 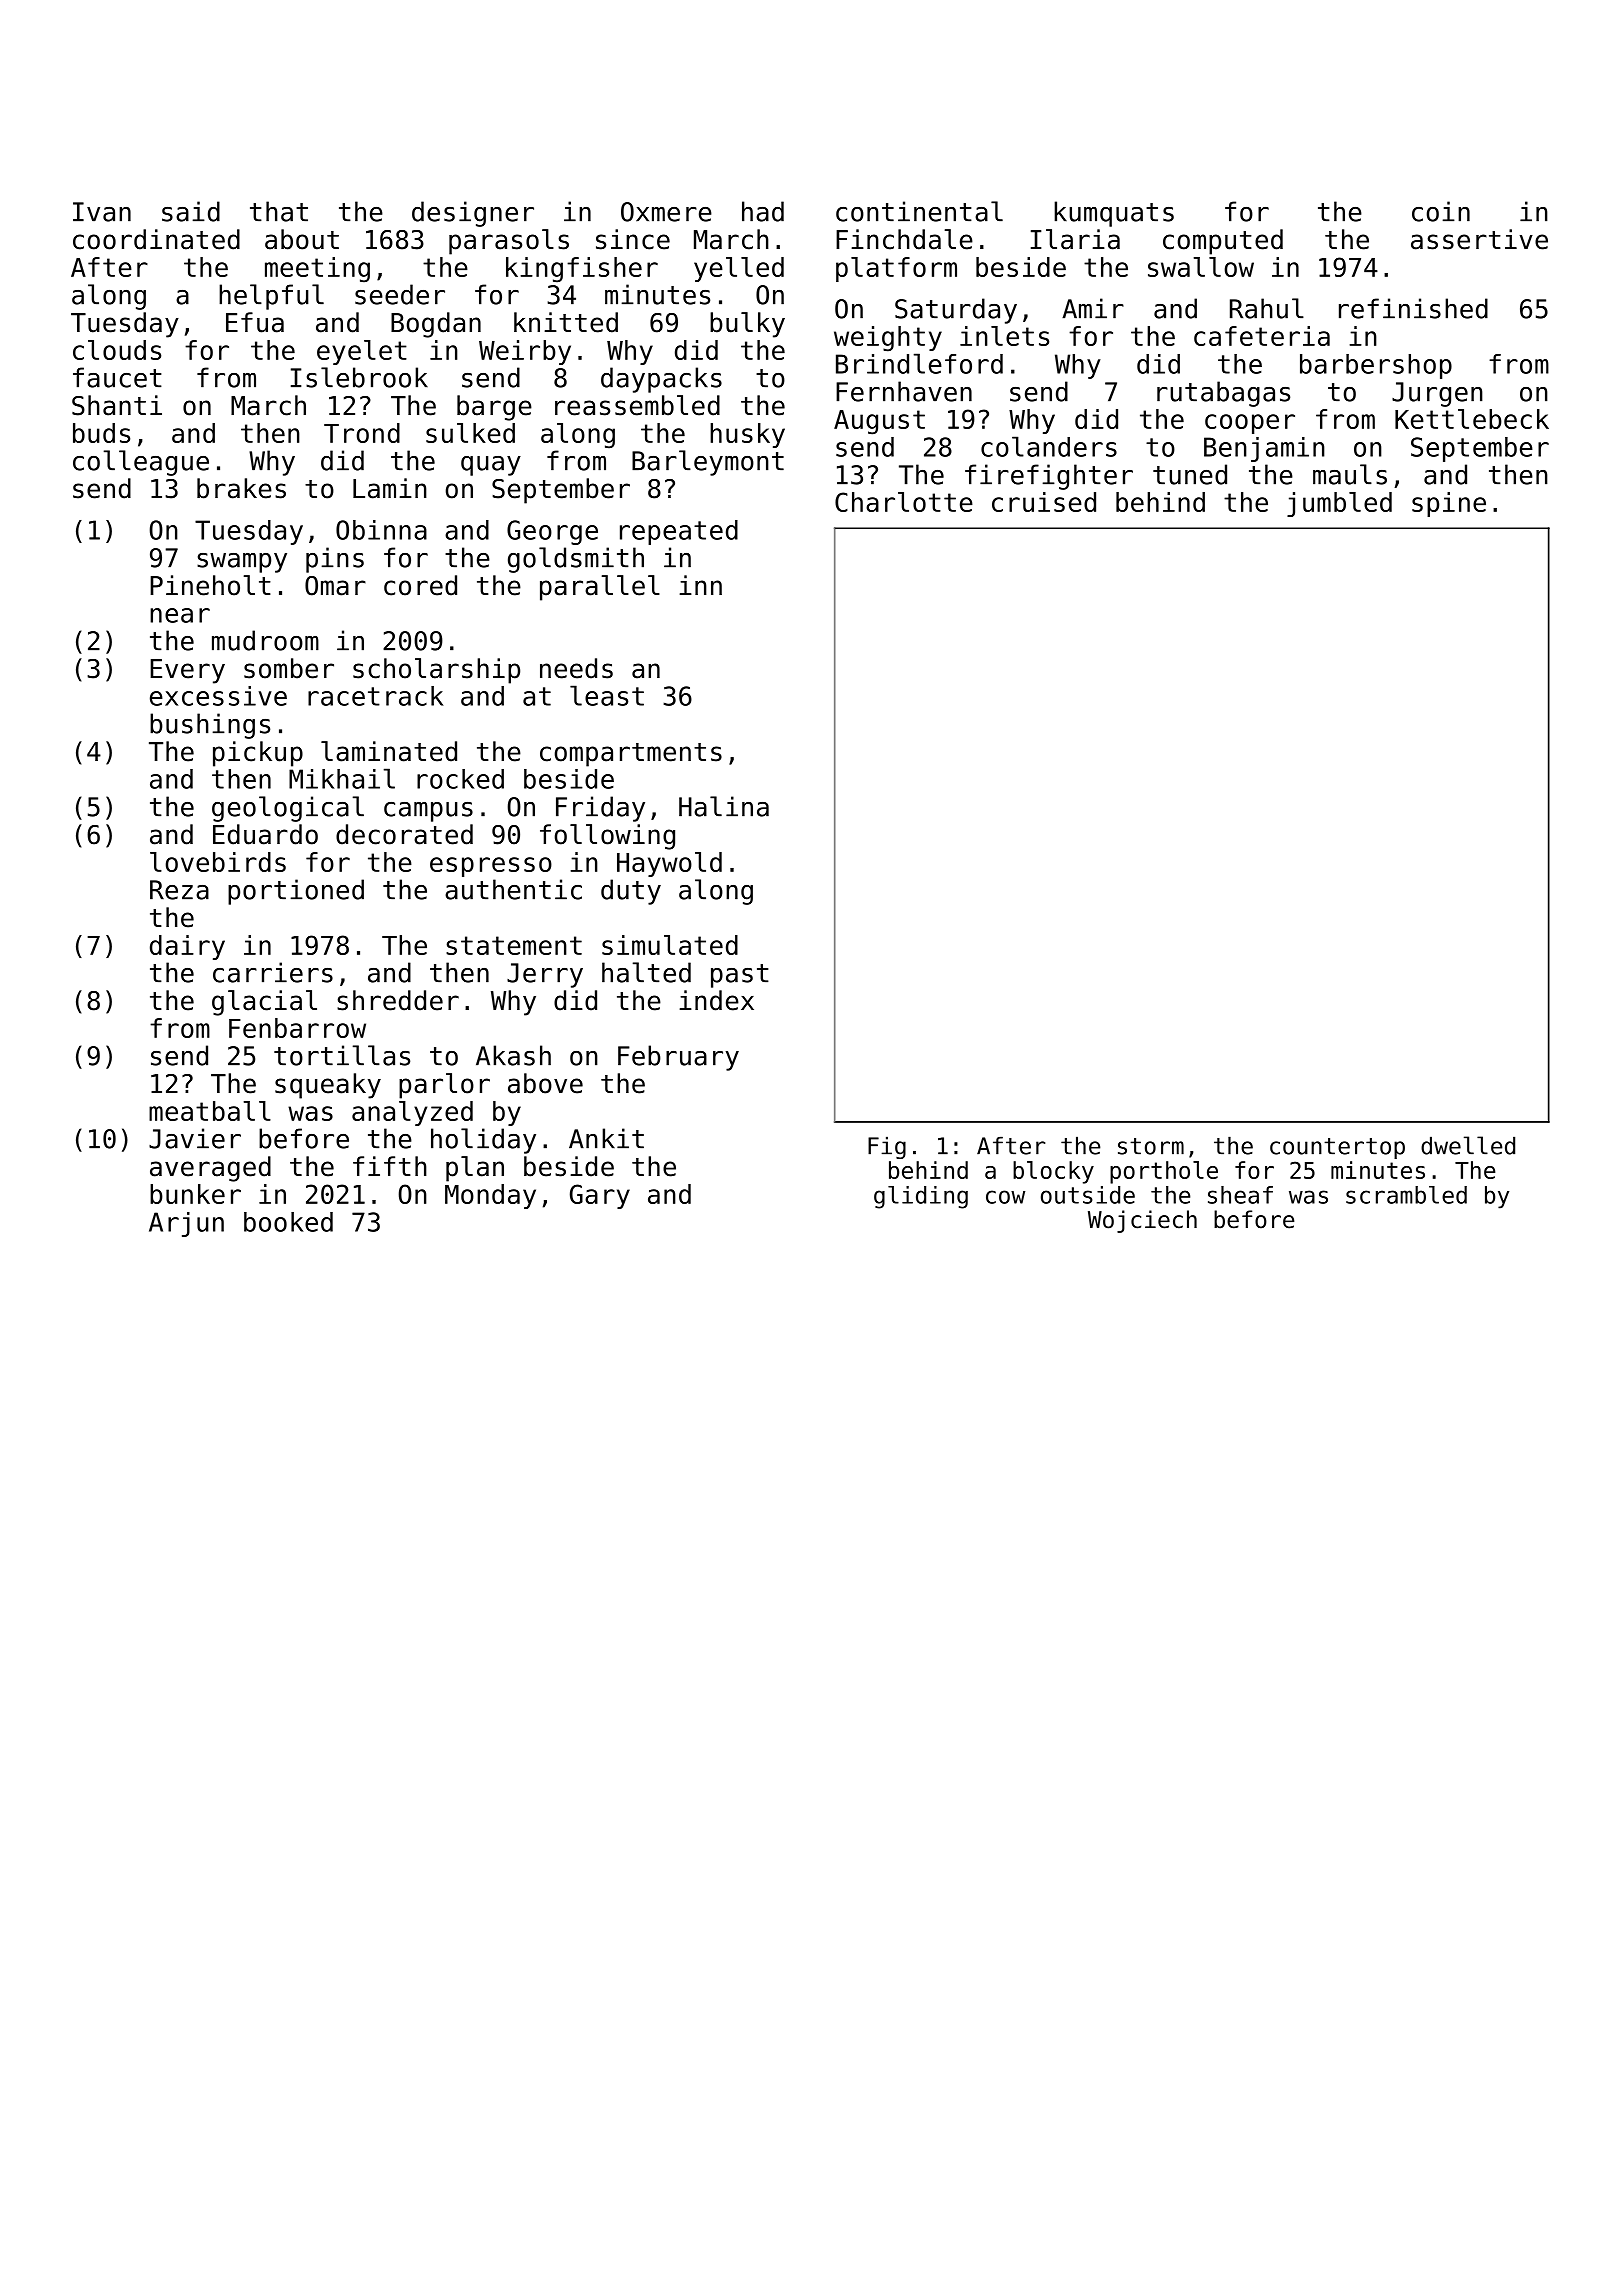 What do you see at coordinates (1004, 336) in the screenshot?
I see `inlets` at bounding box center [1004, 336].
